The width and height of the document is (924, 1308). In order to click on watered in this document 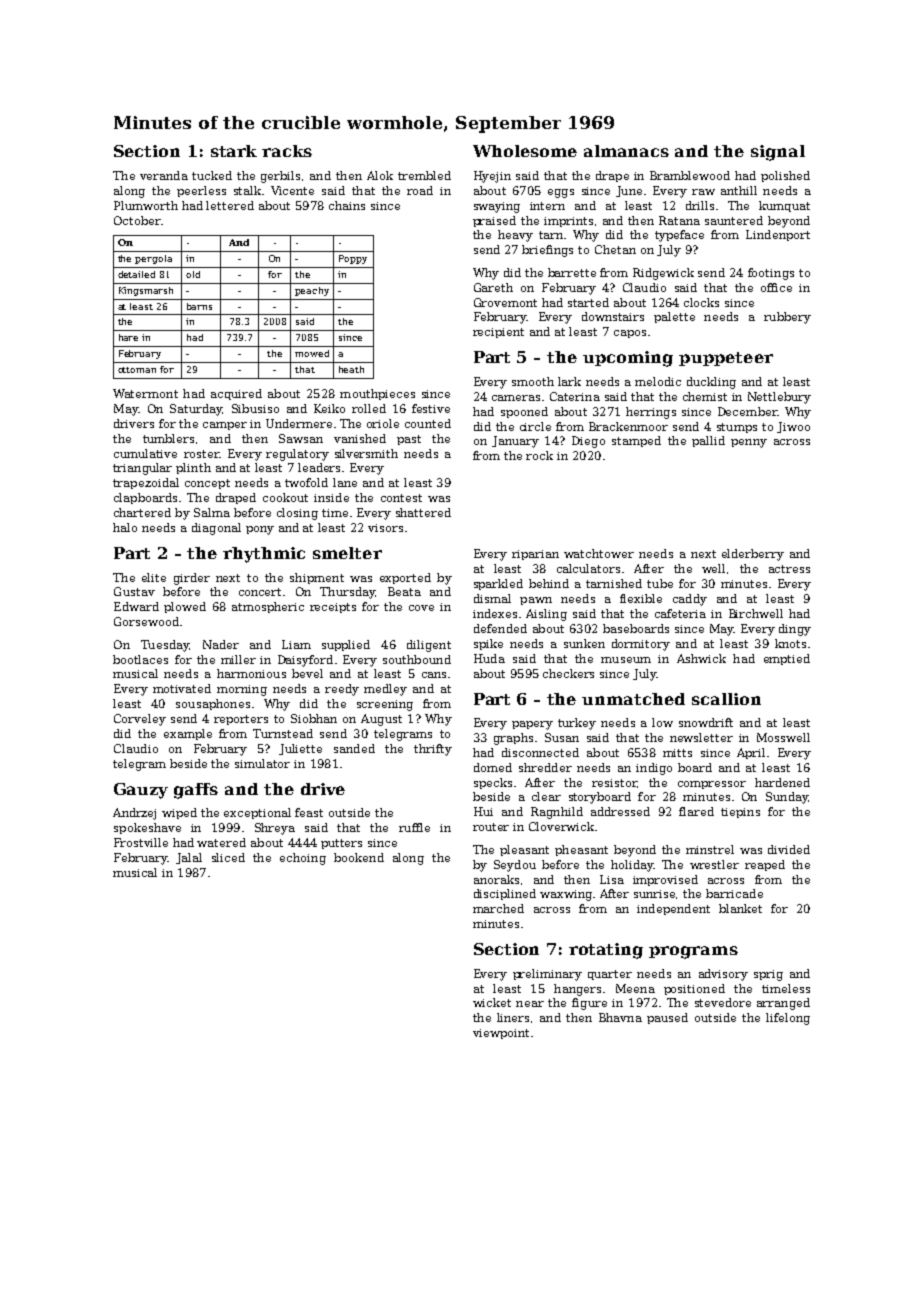, I will do `click(221, 842)`.
